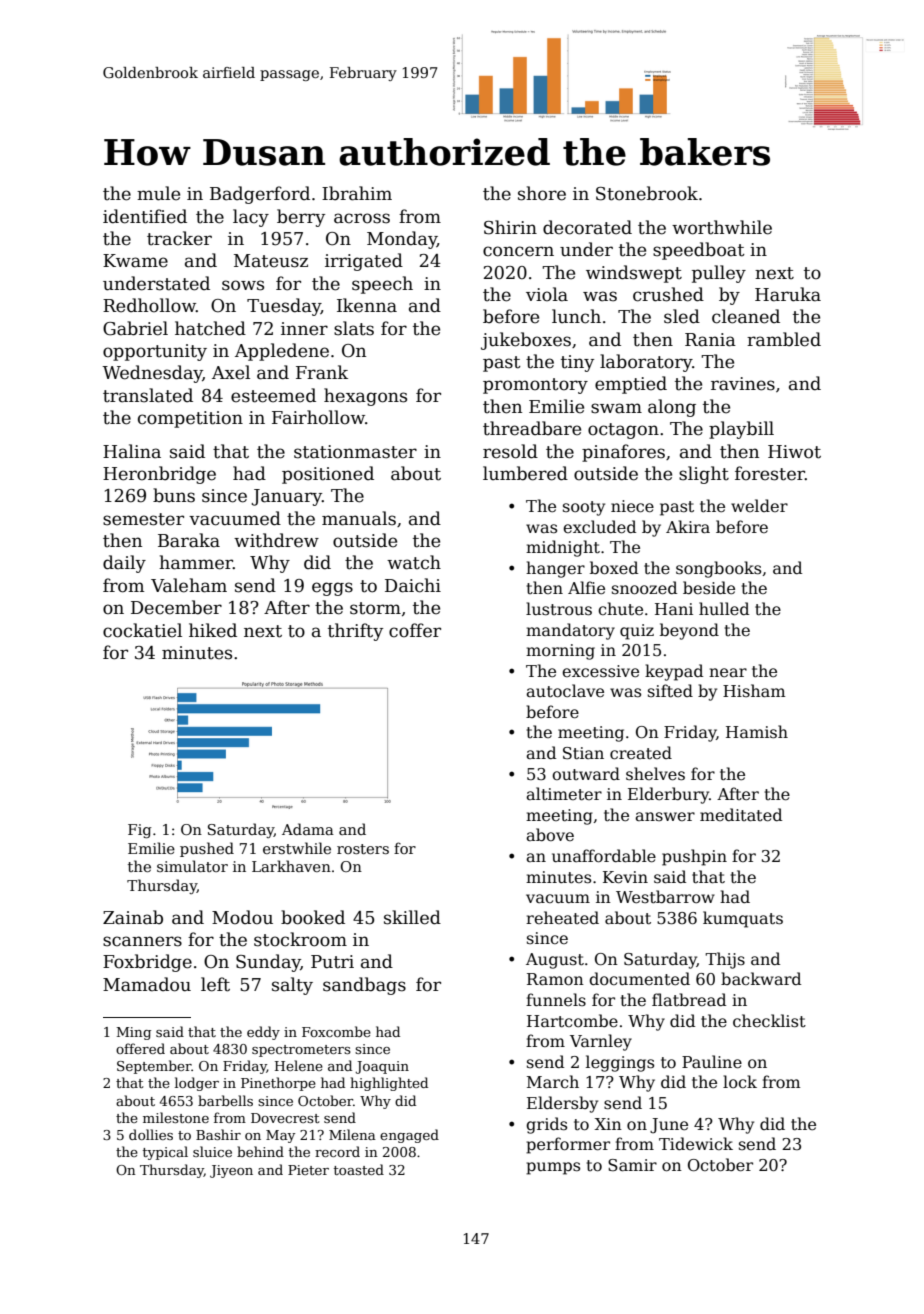 This document has height=1314, width=924. Describe the element at coordinates (415, 630) in the document. I see `coffer` at that location.
